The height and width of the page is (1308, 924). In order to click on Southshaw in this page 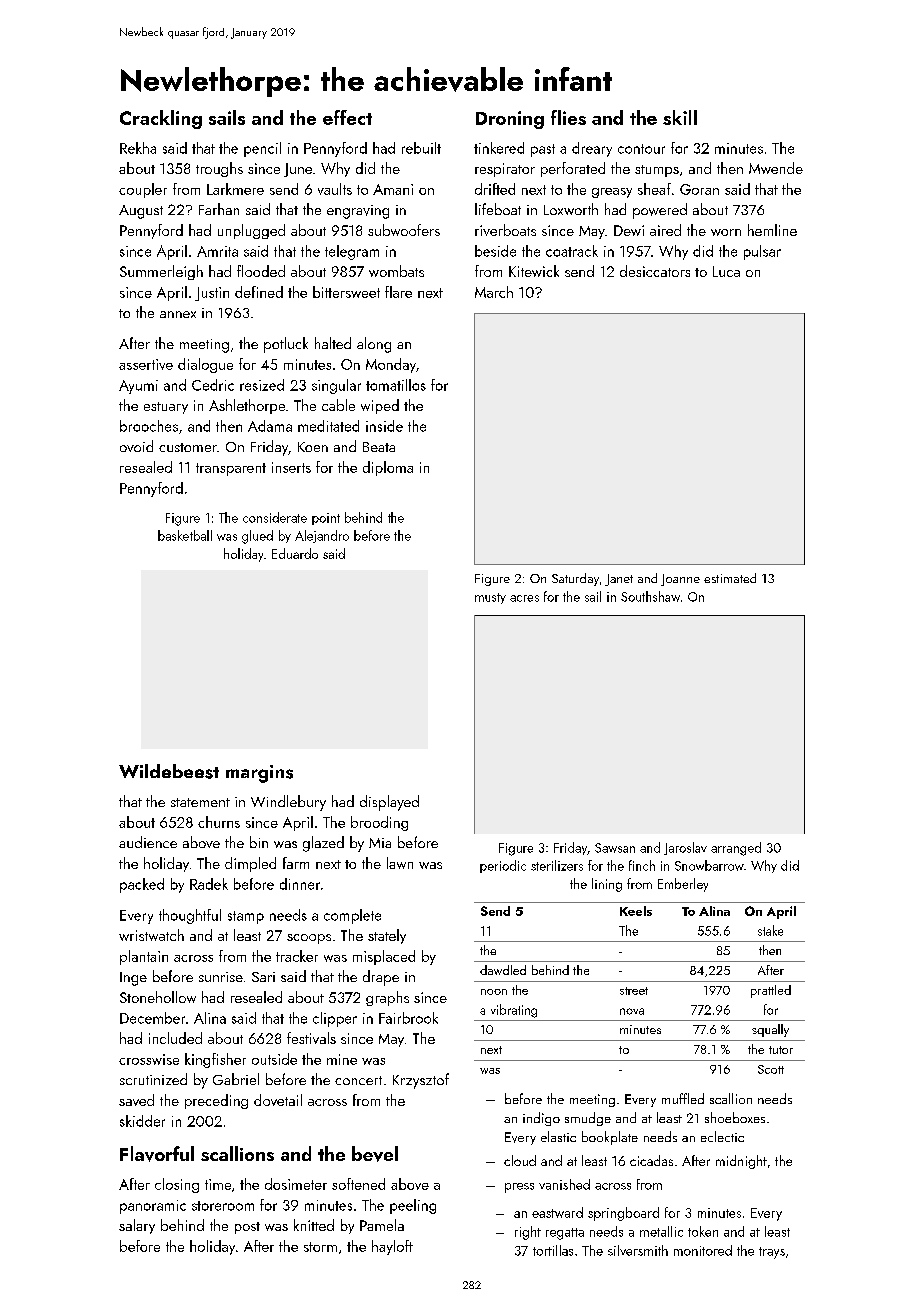, I will do `click(650, 596)`.
